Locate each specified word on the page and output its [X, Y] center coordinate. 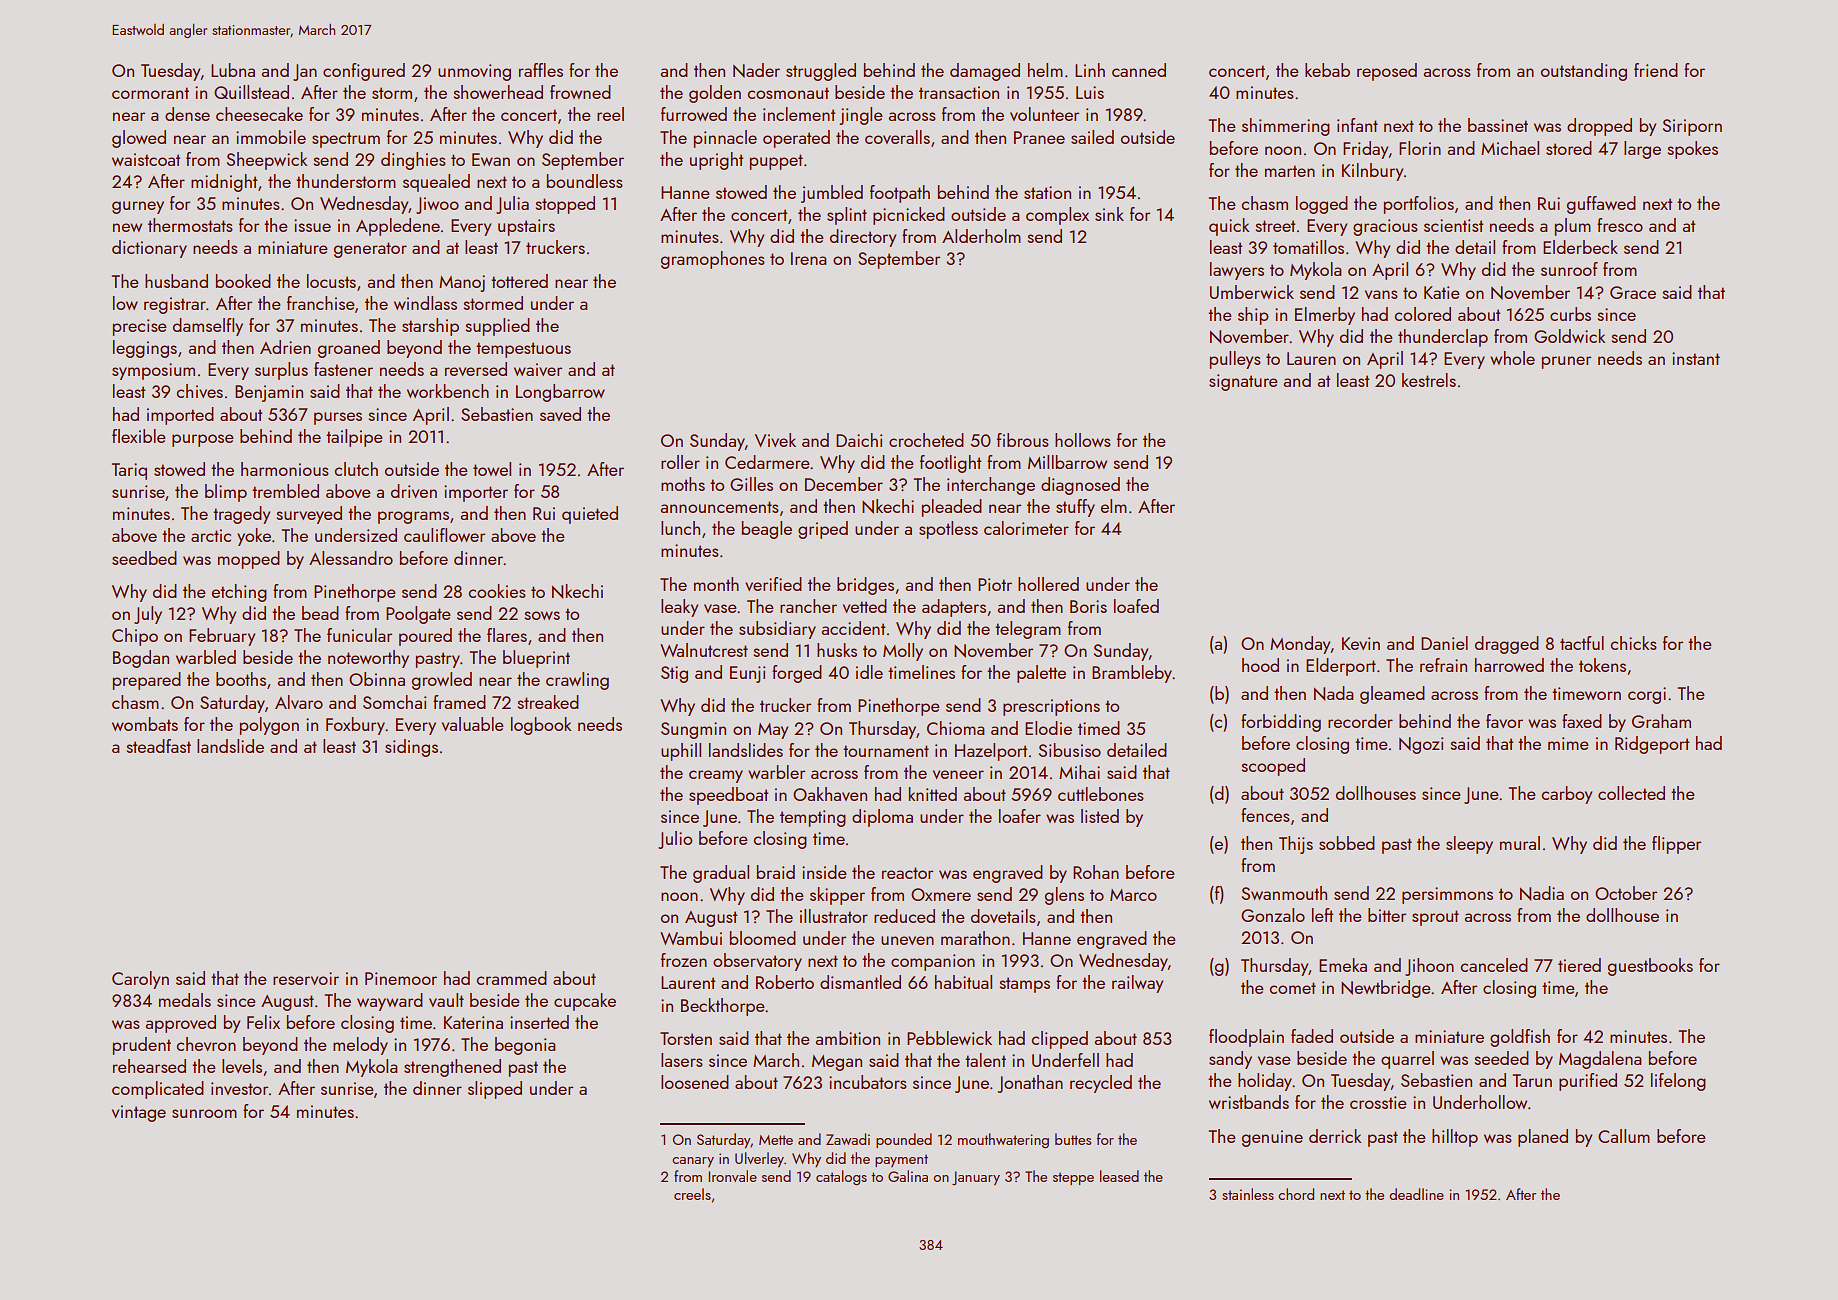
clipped [1059, 1040]
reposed [1387, 72]
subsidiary [777, 630]
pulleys [1235, 360]
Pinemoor [401, 978]
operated [796, 139]
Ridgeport [1652, 745]
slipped [495, 1090]
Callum [1624, 1136]
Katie [1442, 292]
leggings [145, 349]
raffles [541, 70]
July [148, 615]
